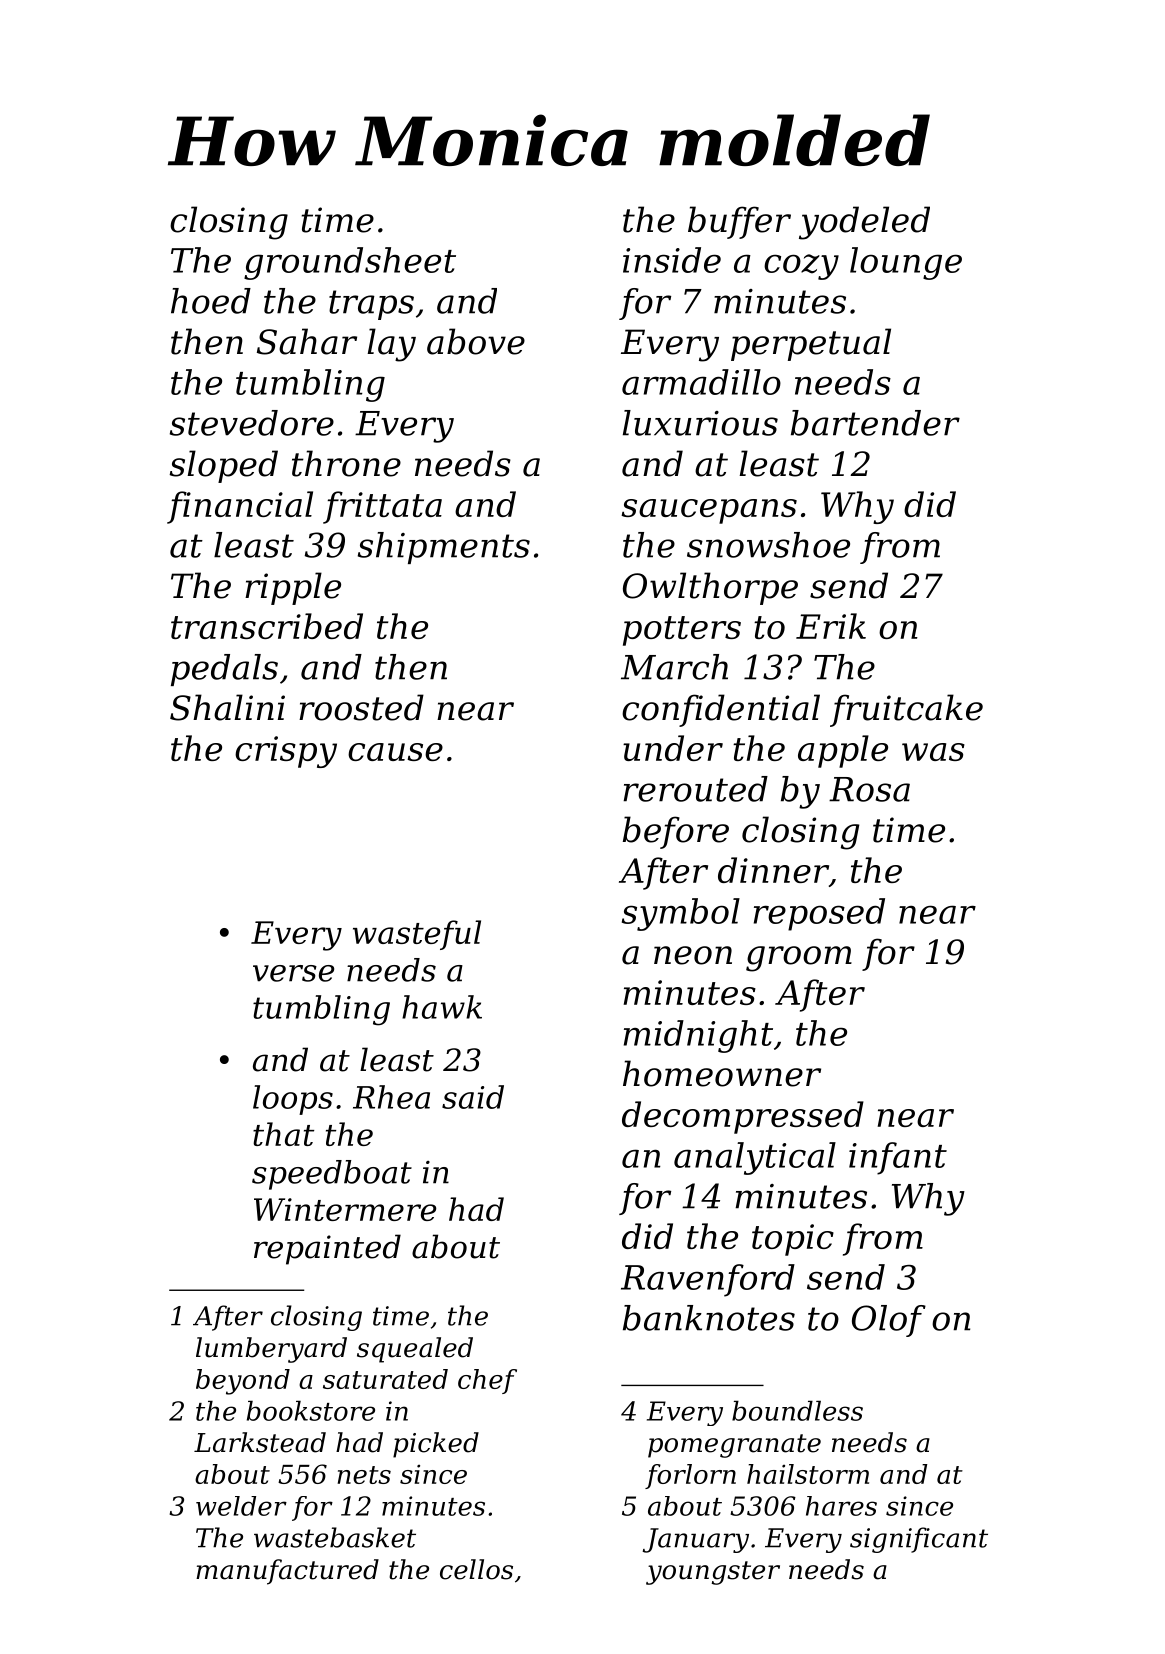 The image size is (1165, 1654). Describe the element at coordinates (473, 1097) in the screenshot. I see `said` at that location.
